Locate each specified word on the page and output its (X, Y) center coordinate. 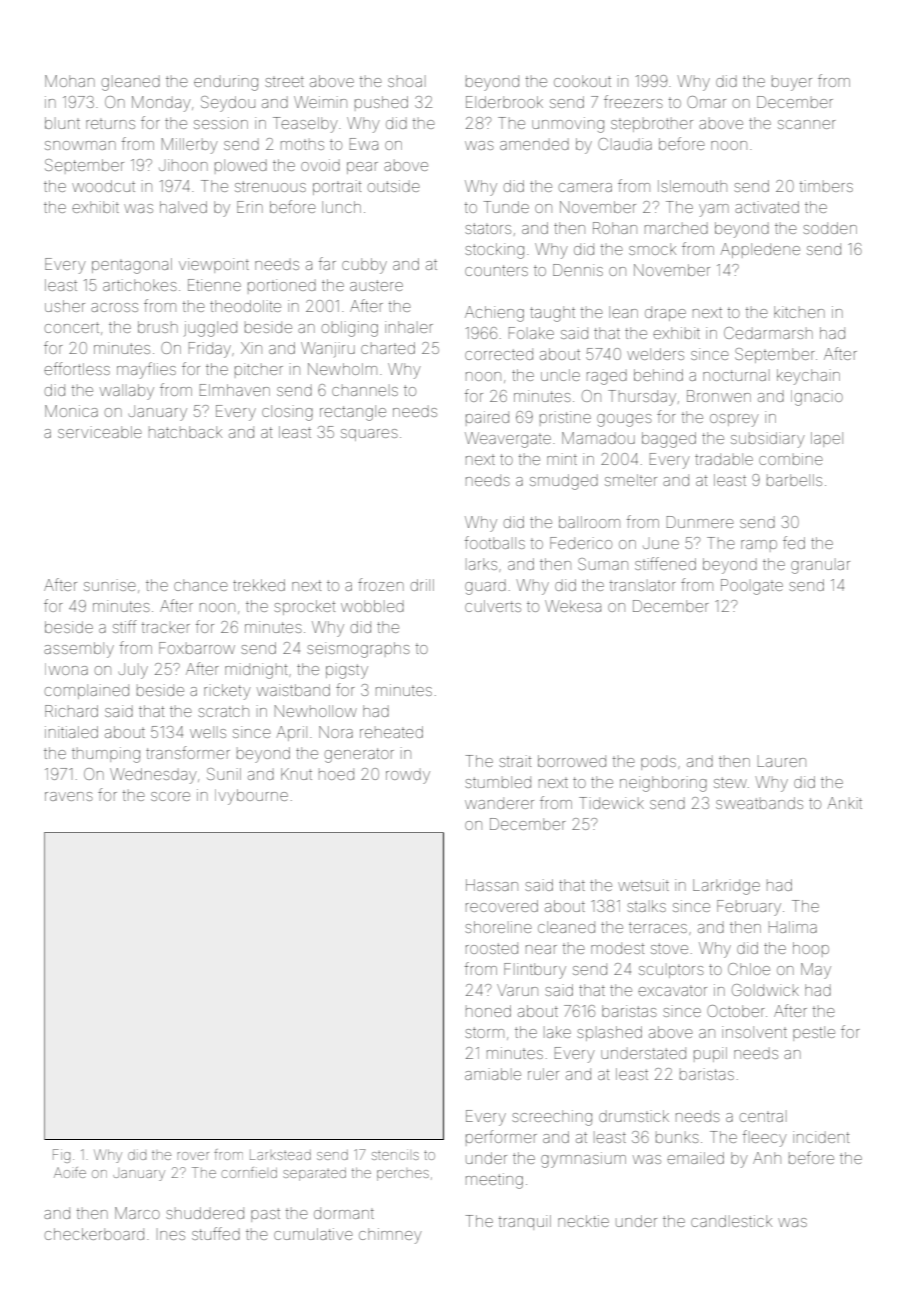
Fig (61, 1156)
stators (488, 228)
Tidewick (611, 803)
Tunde (506, 207)
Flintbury (535, 971)
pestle (814, 1033)
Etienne (214, 285)
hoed (336, 774)
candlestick (731, 1221)
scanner (807, 124)
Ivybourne (251, 797)
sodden (830, 228)
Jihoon (183, 165)
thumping (106, 755)
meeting (494, 1181)
